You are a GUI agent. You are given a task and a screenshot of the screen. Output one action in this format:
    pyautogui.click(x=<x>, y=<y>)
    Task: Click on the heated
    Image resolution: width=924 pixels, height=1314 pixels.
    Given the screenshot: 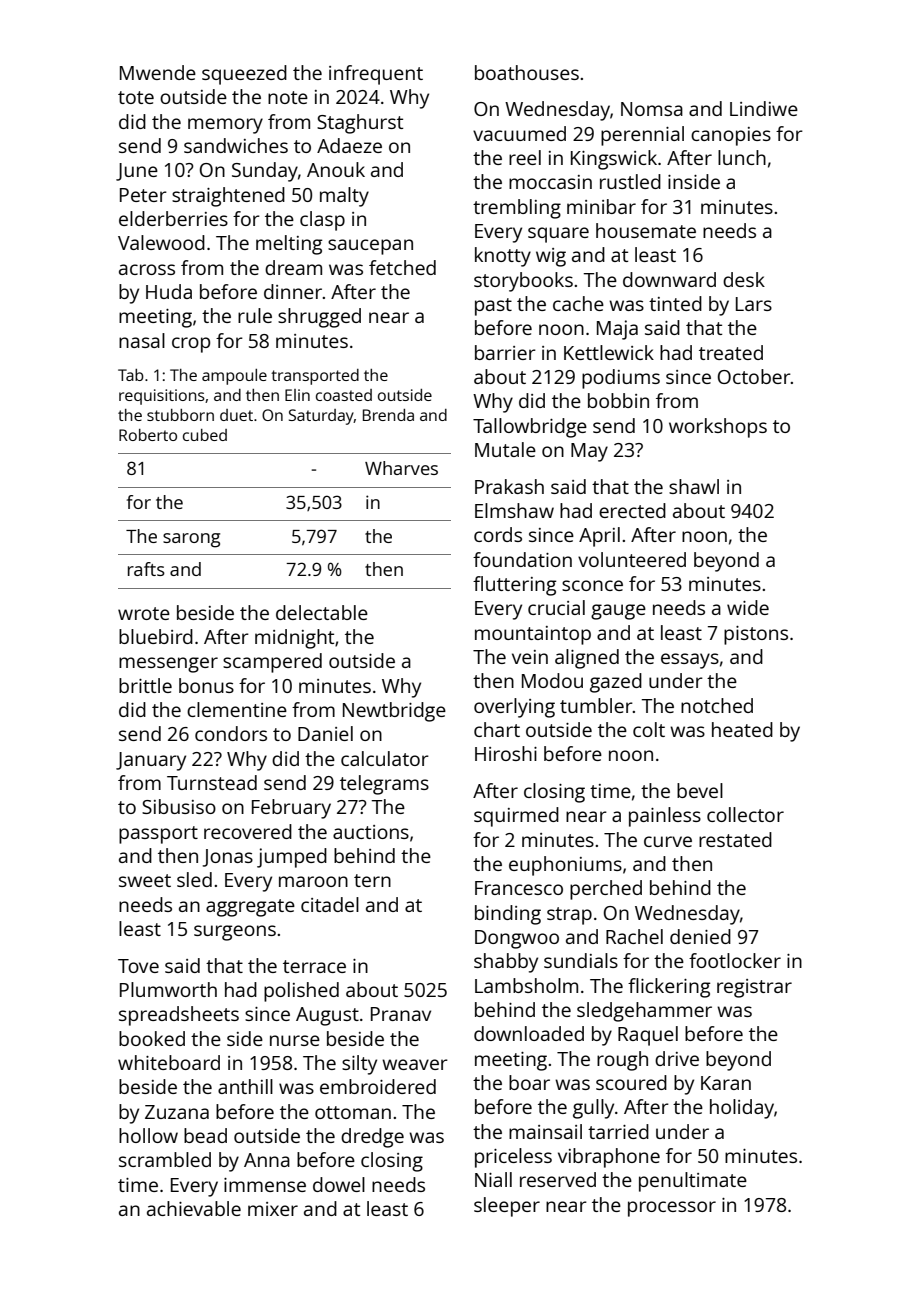 What is the action you would take?
    pyautogui.click(x=742, y=729)
